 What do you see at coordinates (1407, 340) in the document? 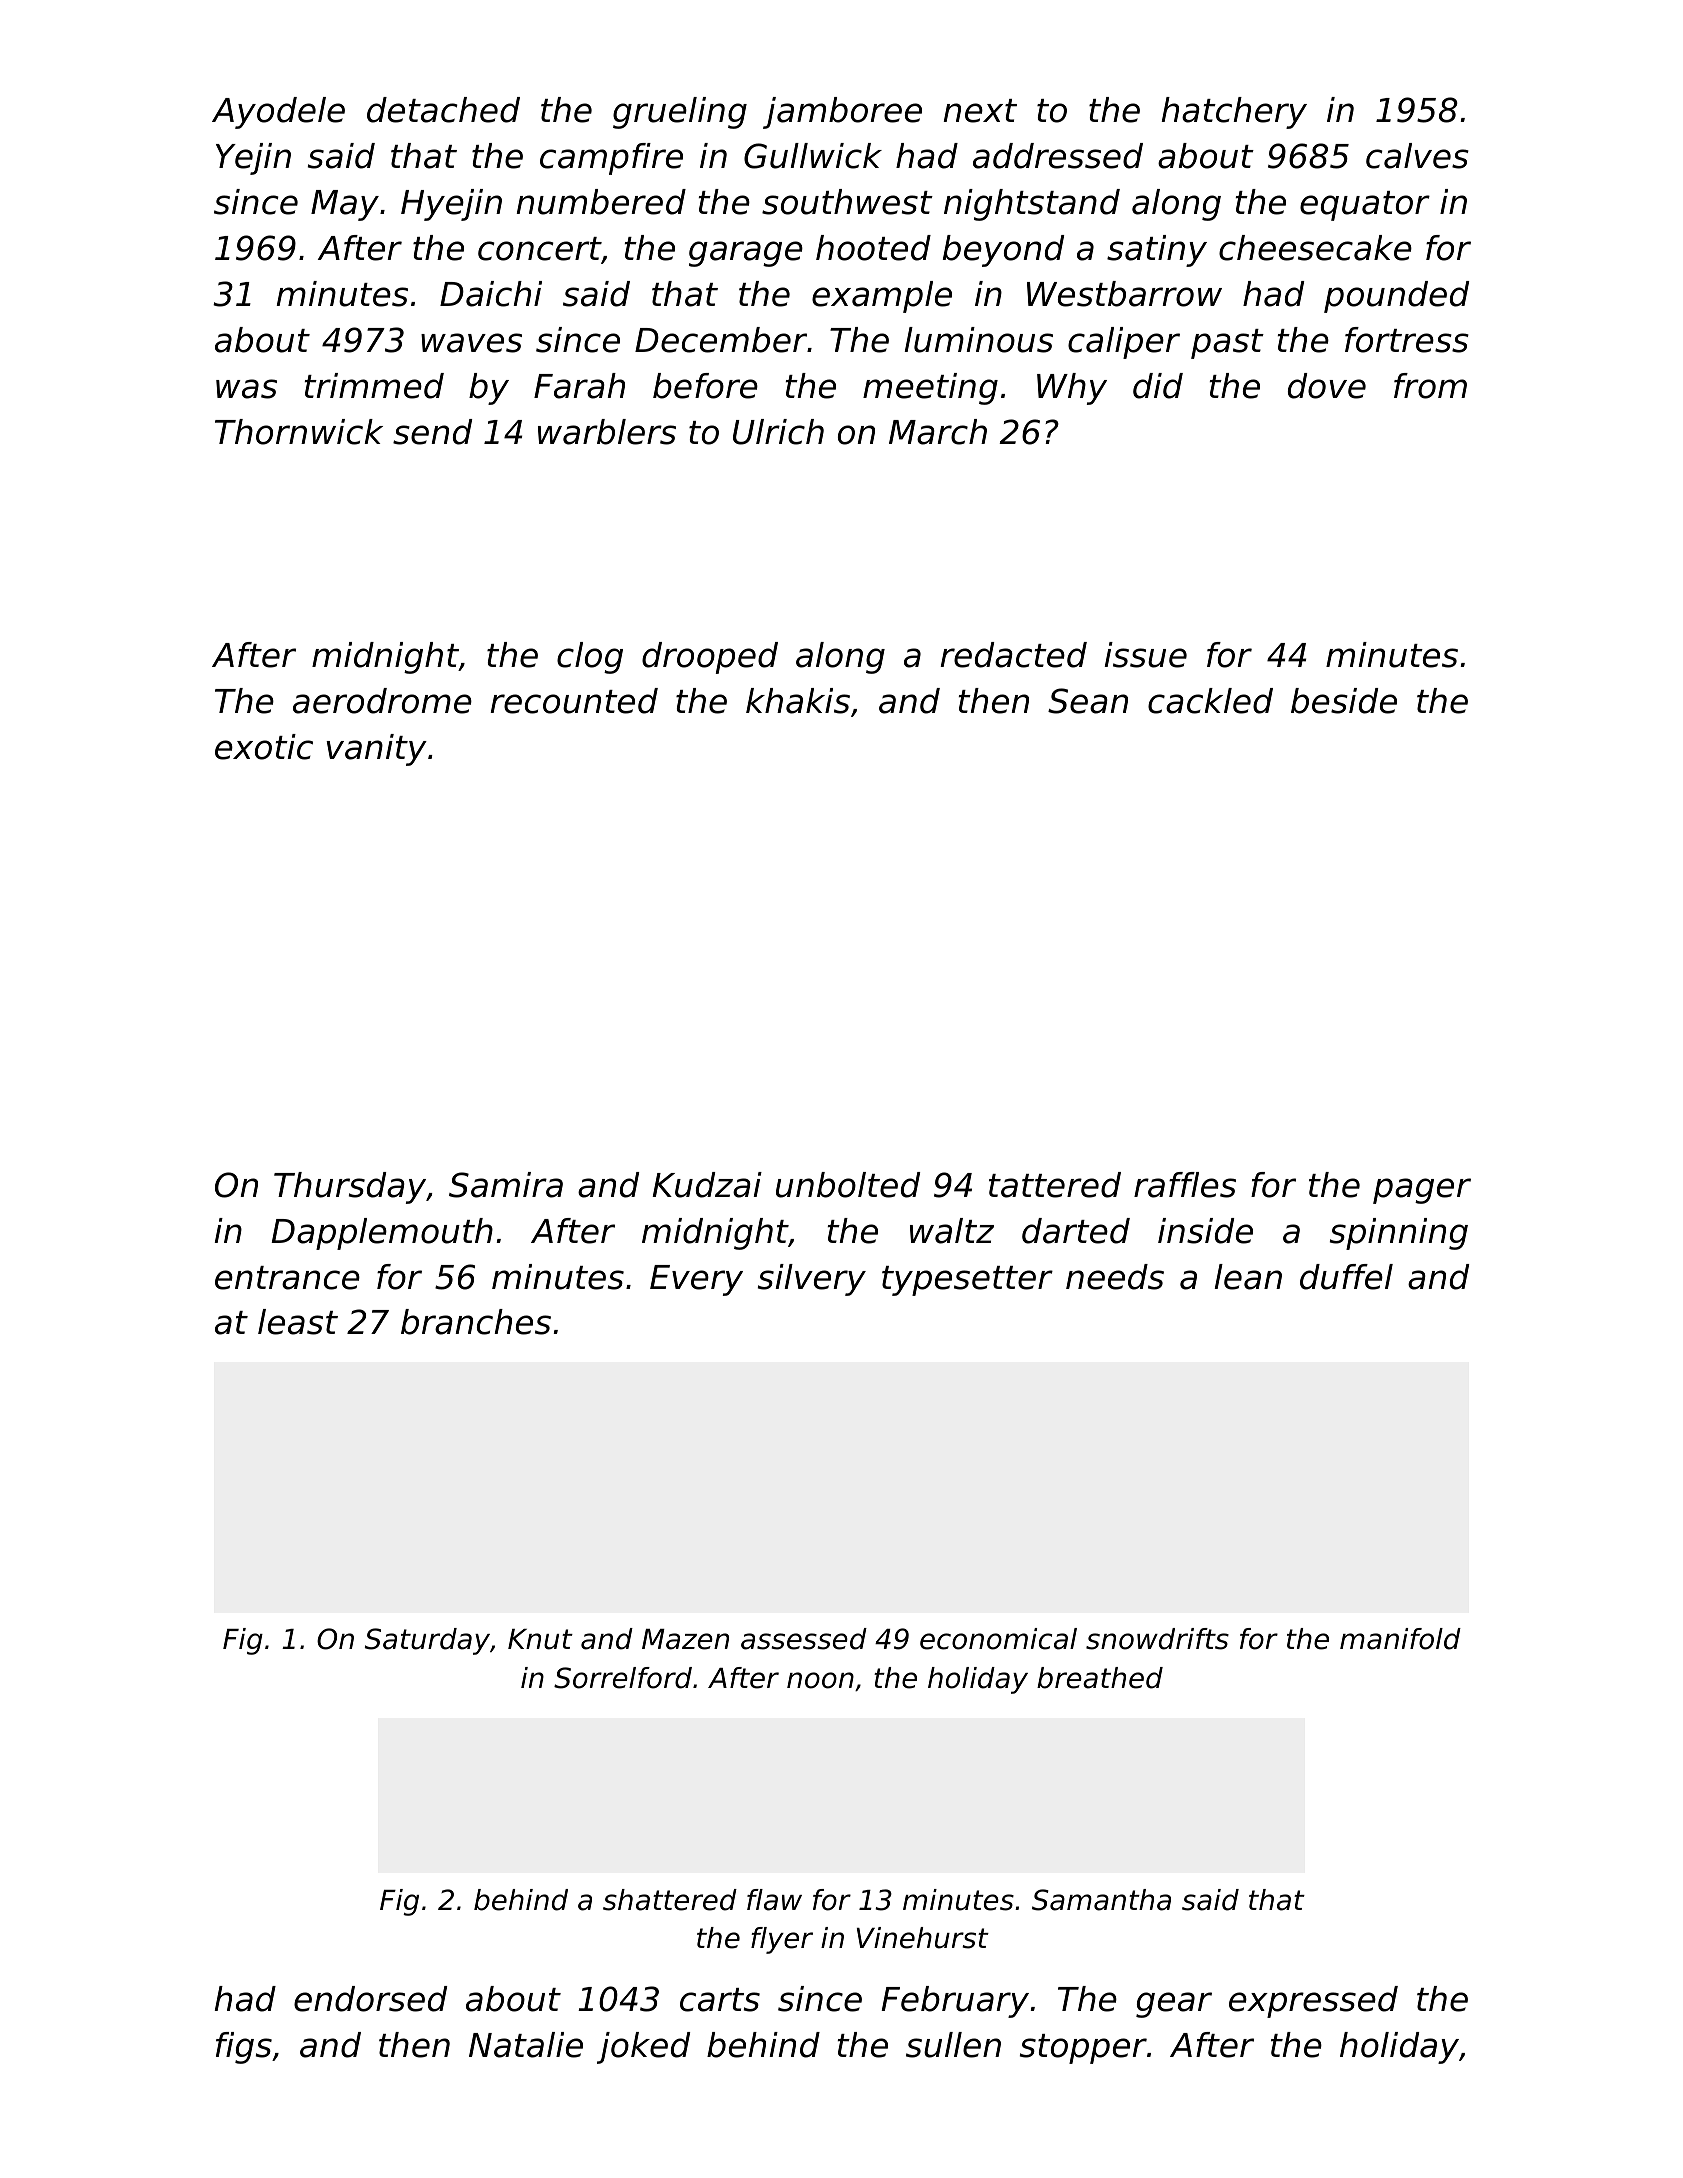
I see `fortress` at bounding box center [1407, 340].
